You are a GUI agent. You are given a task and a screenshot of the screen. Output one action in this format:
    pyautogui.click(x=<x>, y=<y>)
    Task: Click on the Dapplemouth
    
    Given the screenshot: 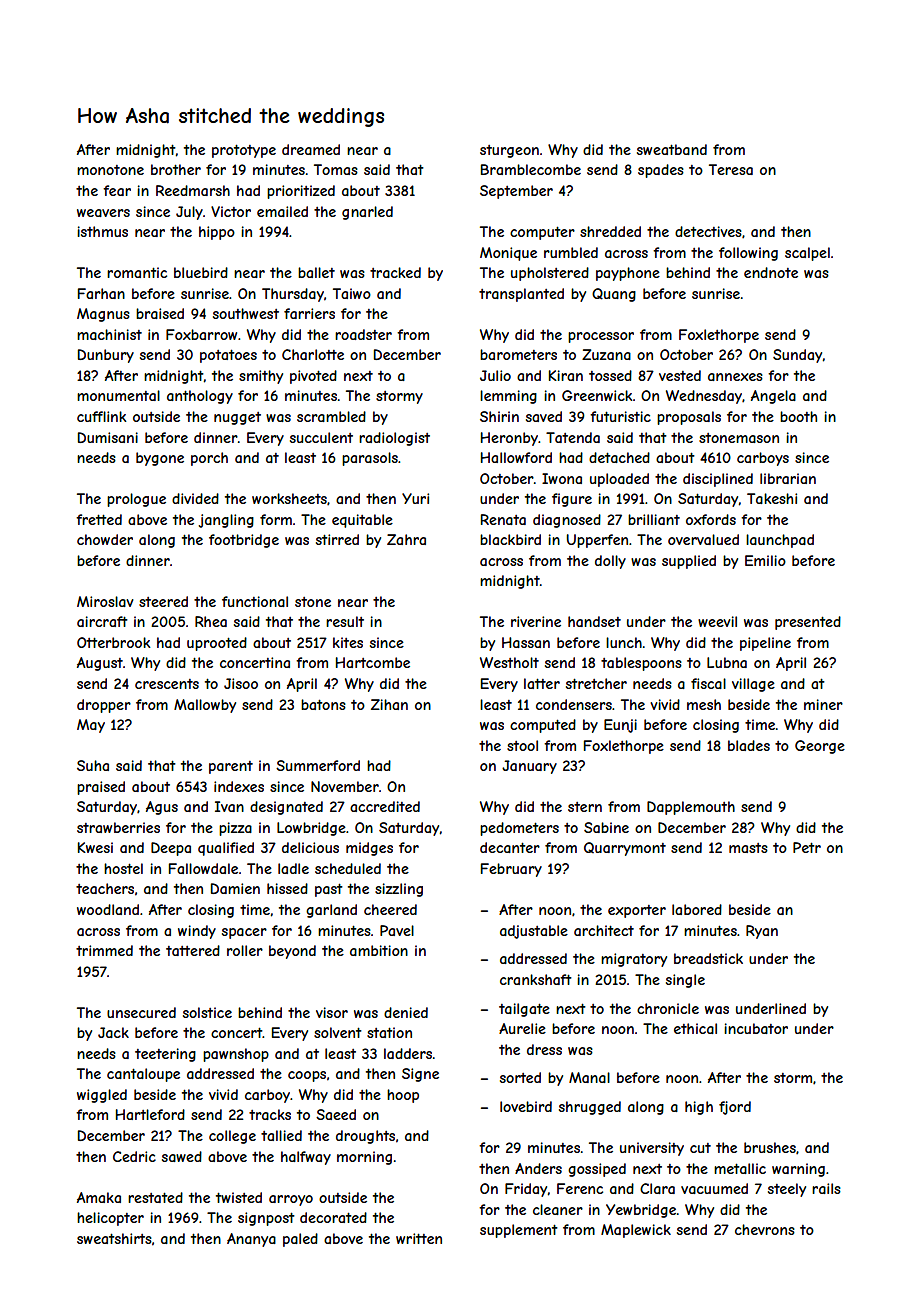 What is the action you would take?
    pyautogui.click(x=691, y=808)
